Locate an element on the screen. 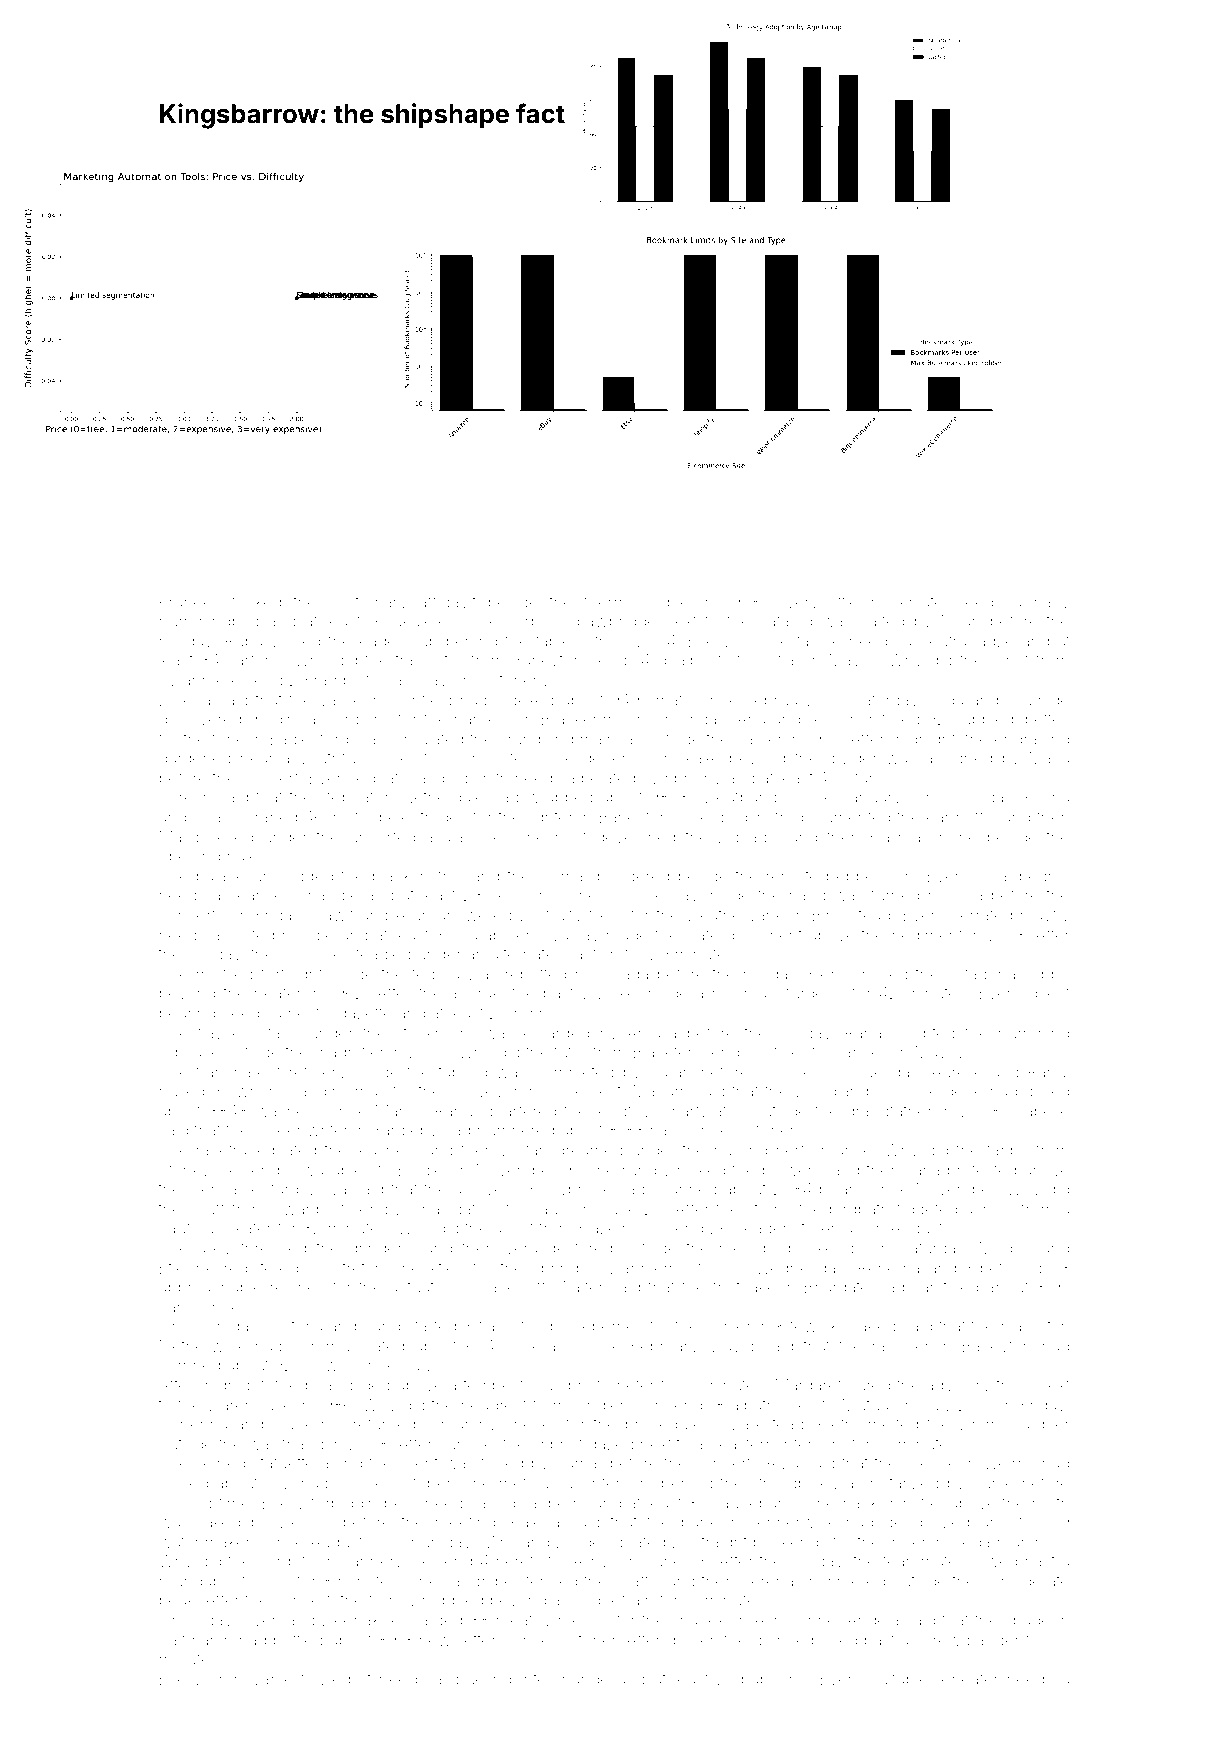  pondered is located at coordinates (633, 877).
